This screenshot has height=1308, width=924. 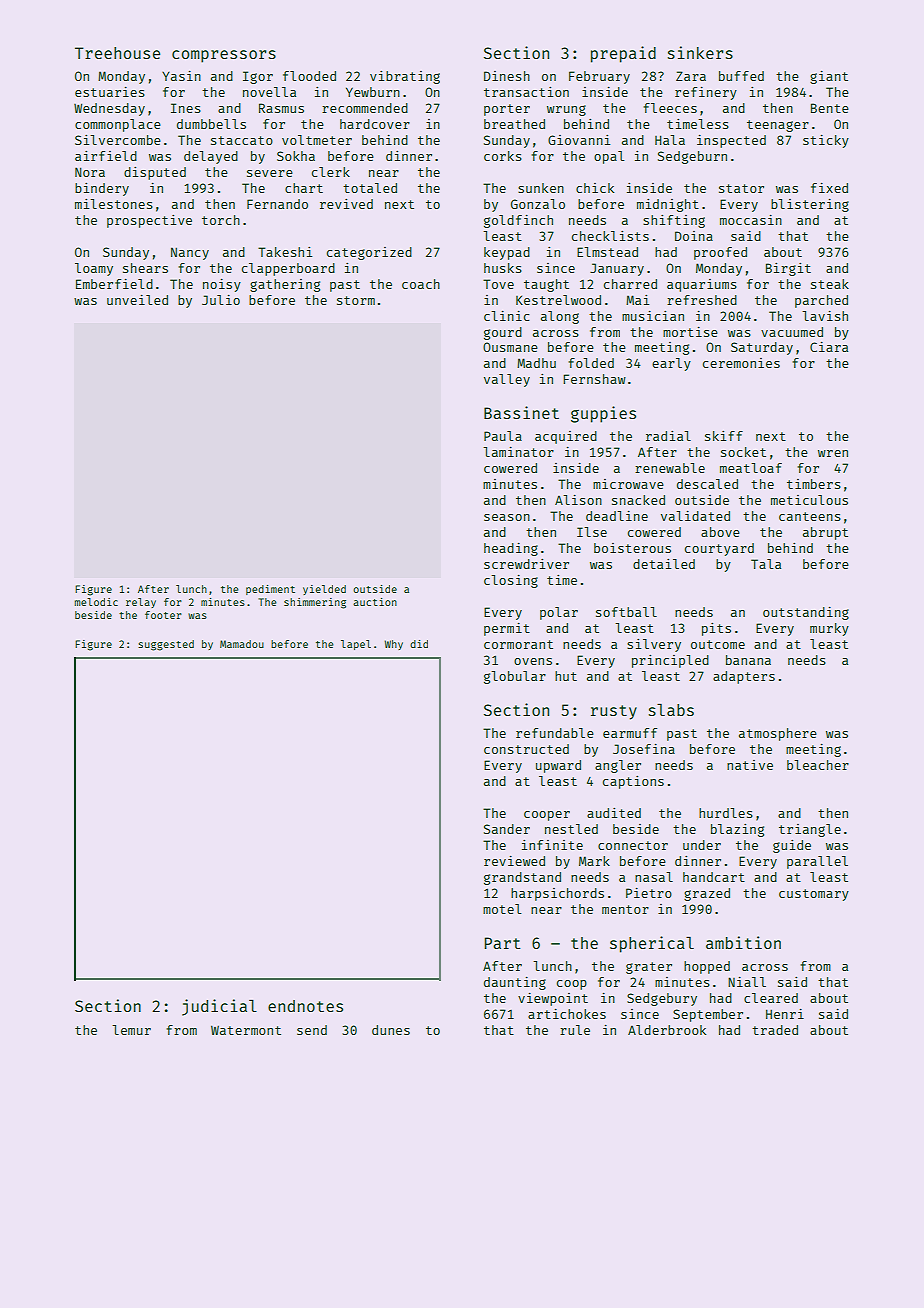 What do you see at coordinates (670, 108) in the screenshot?
I see `fleeces` at bounding box center [670, 108].
